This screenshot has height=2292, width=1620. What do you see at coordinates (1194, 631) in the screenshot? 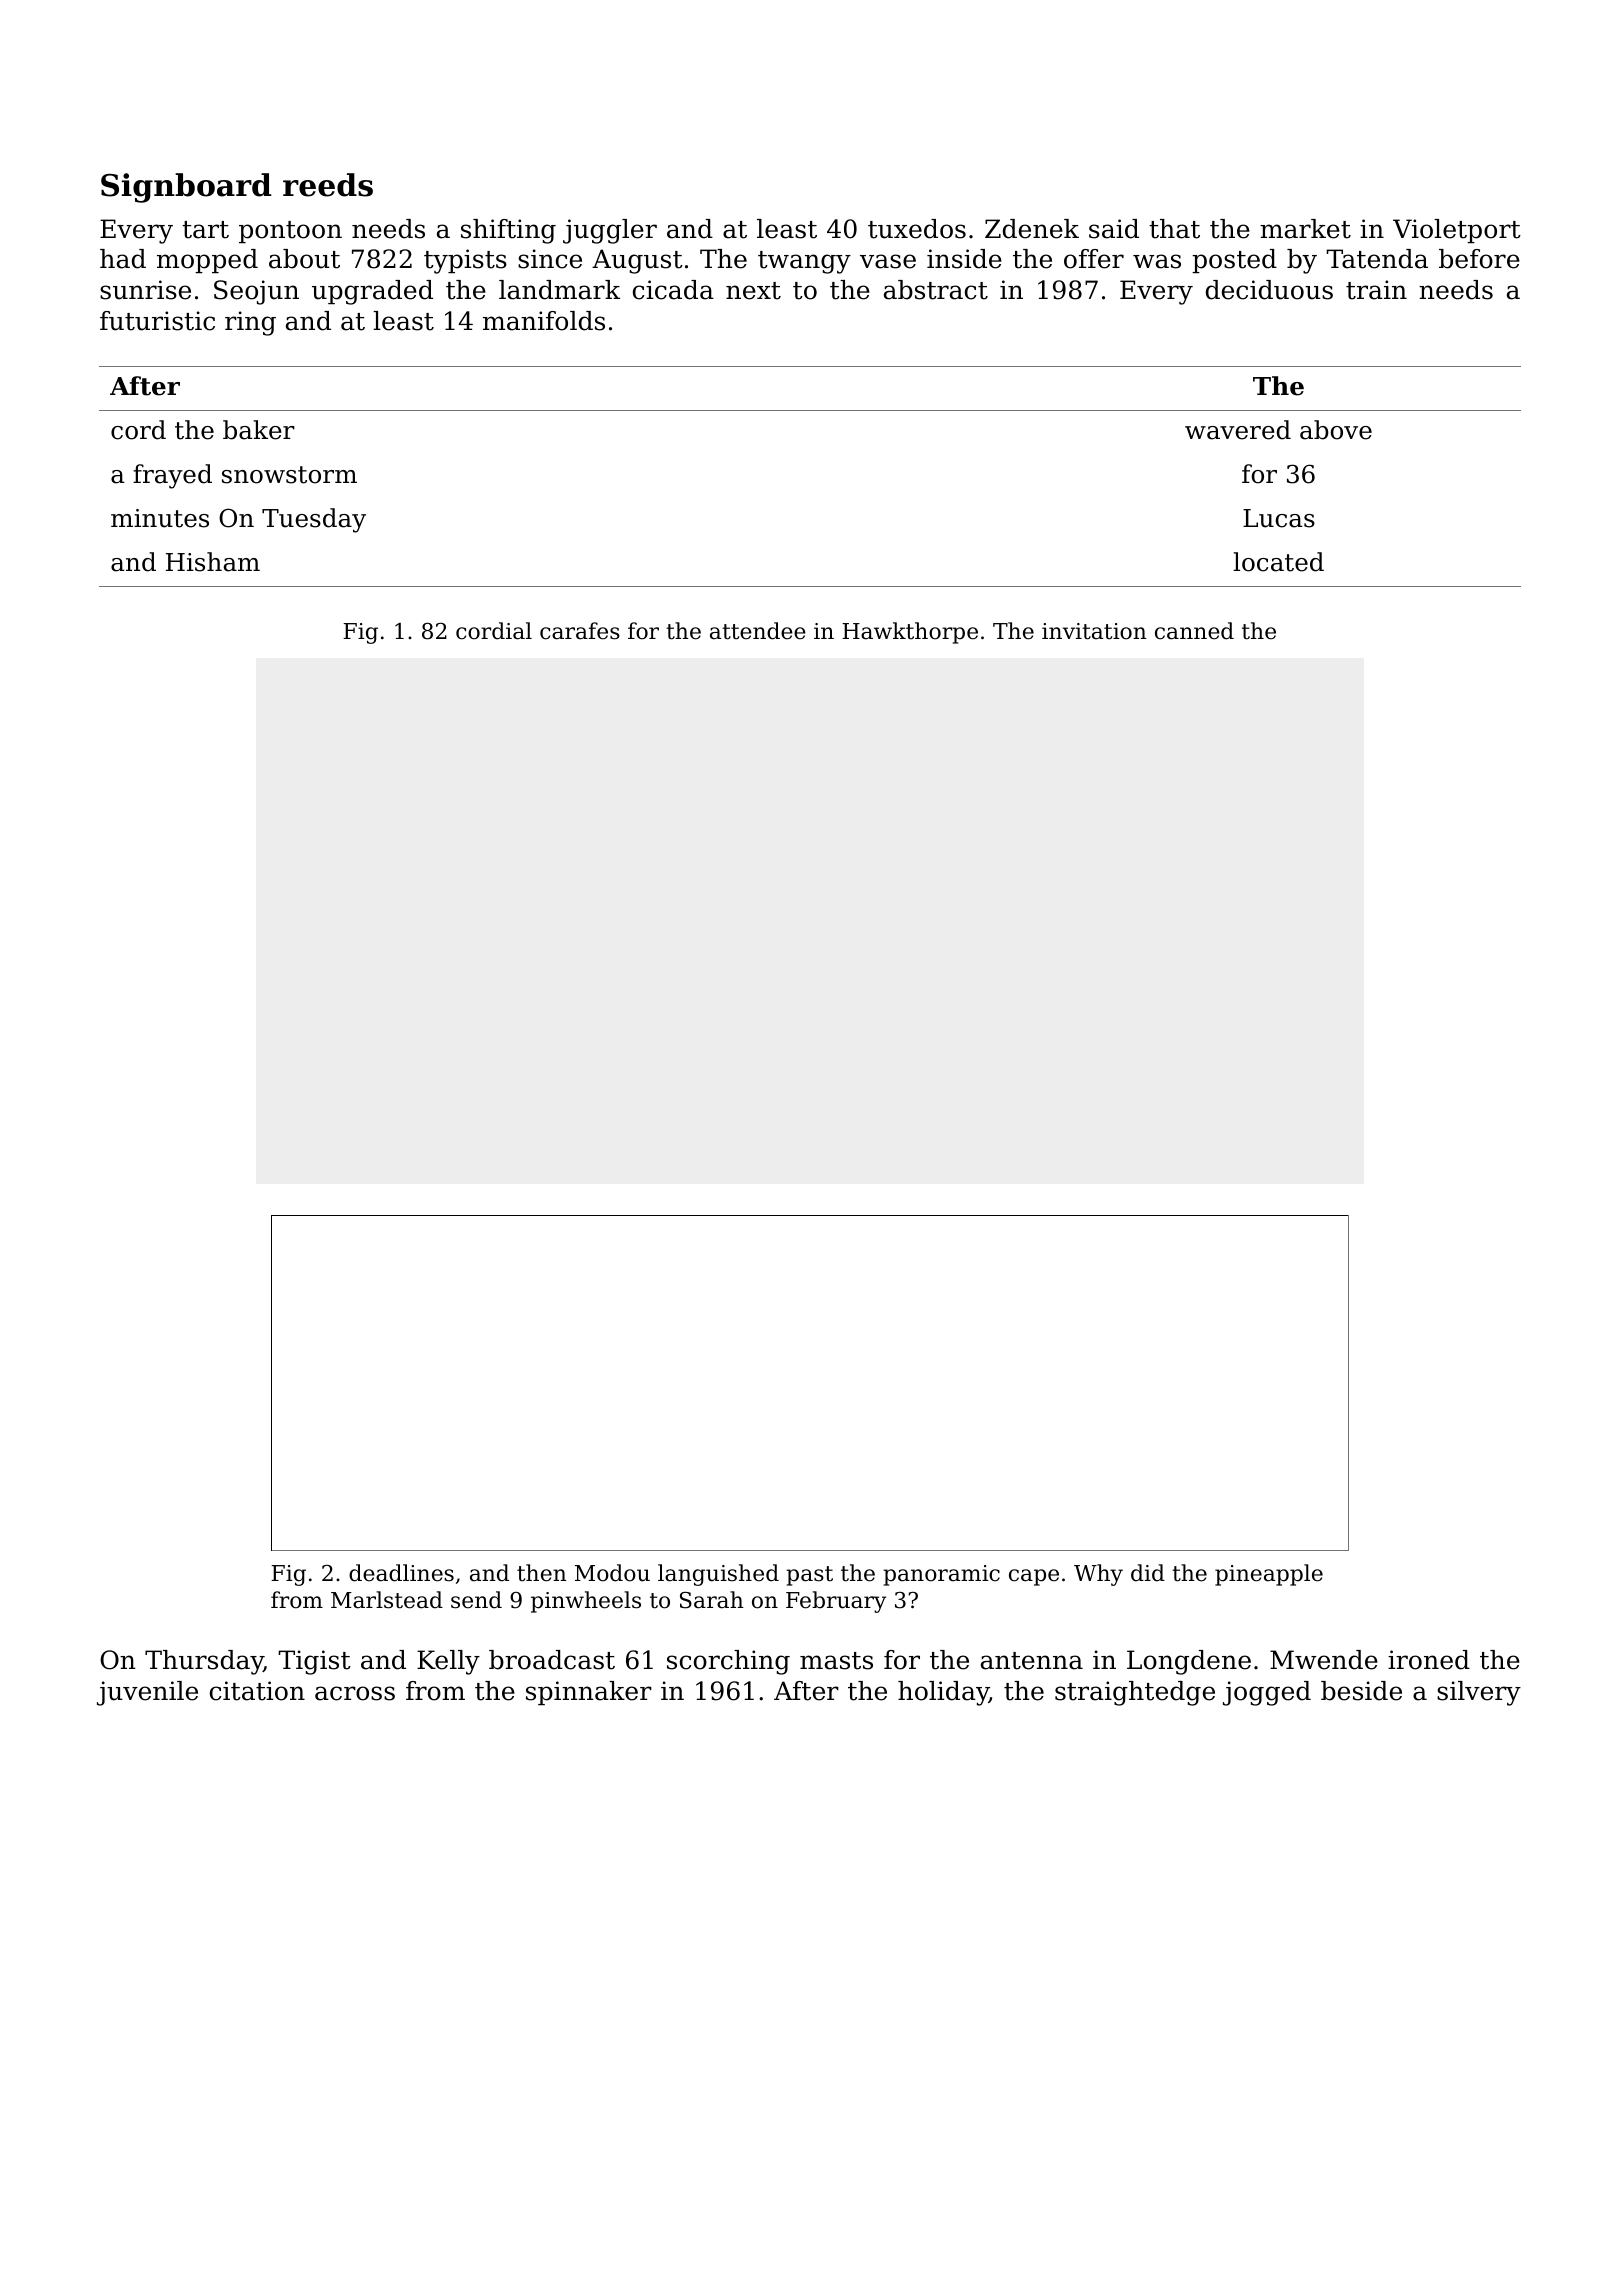
I see `canned` at bounding box center [1194, 631].
